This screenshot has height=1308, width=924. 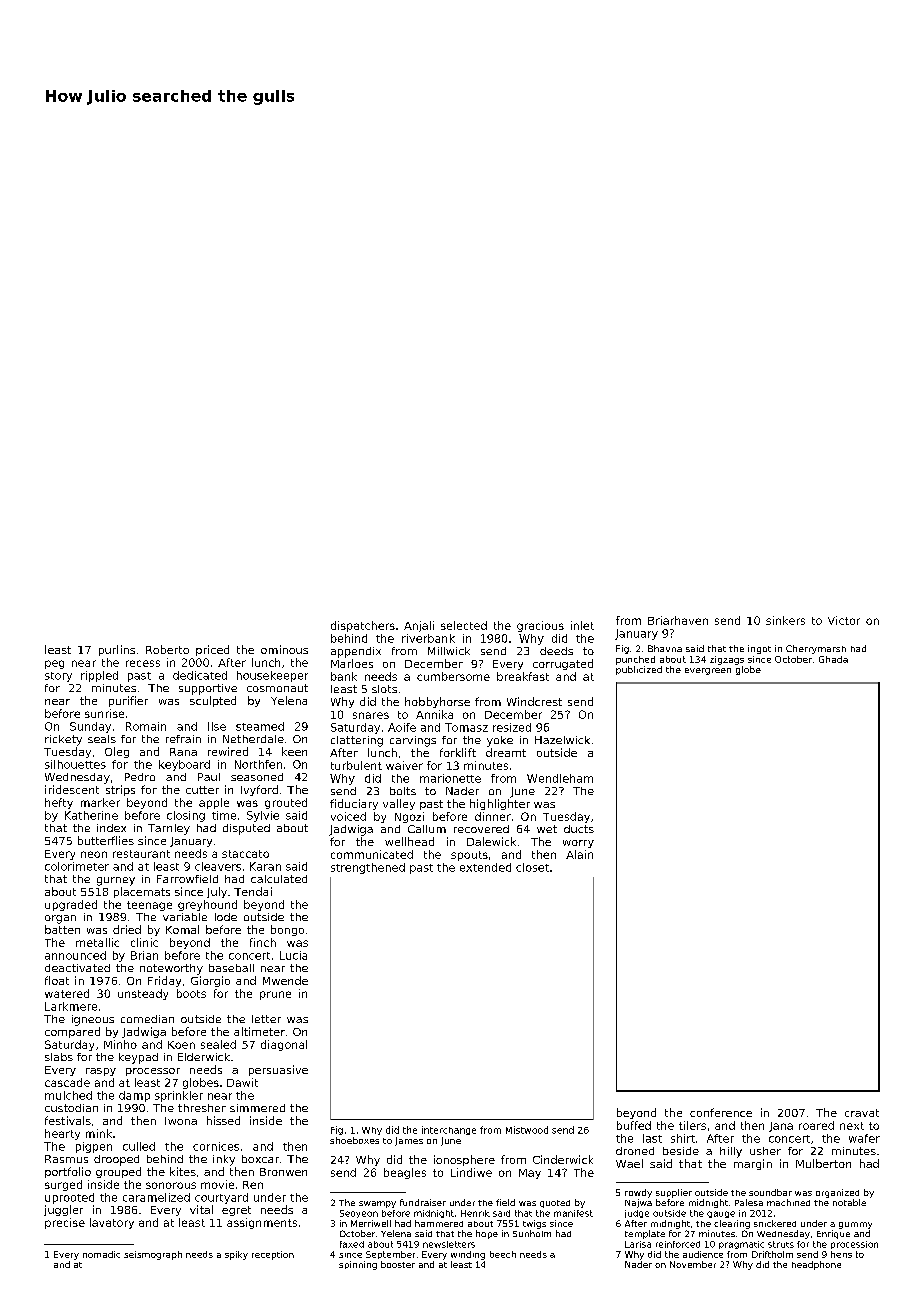 I want to click on booster, so click(x=398, y=1264).
